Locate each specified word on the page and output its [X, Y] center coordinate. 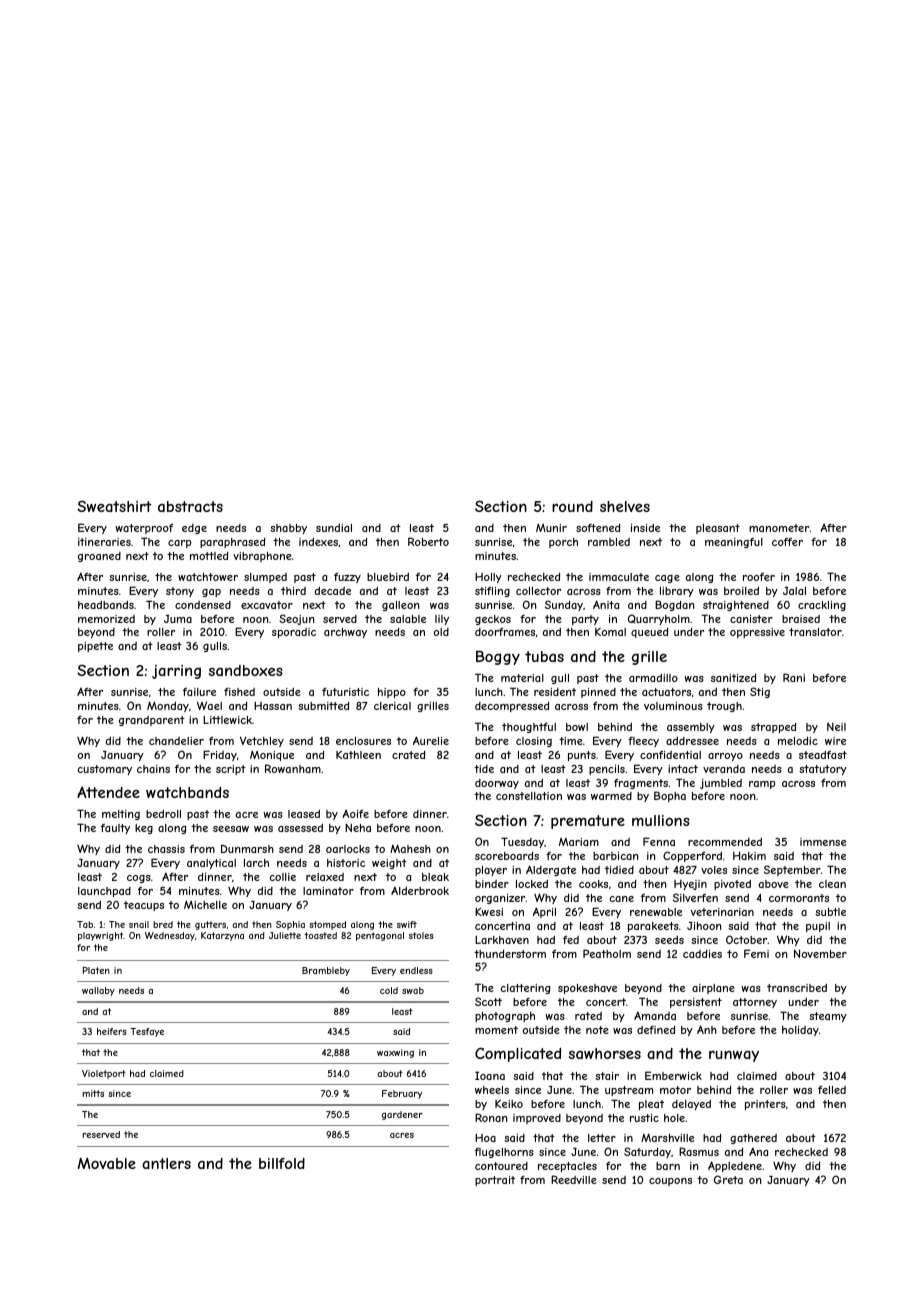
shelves [625, 506]
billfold [282, 1163]
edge [194, 529]
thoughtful [529, 728]
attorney [755, 1003]
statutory [823, 770]
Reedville [574, 1179]
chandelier [176, 741]
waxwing [395, 1053]
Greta [728, 1179]
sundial [334, 528]
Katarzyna [222, 936]
